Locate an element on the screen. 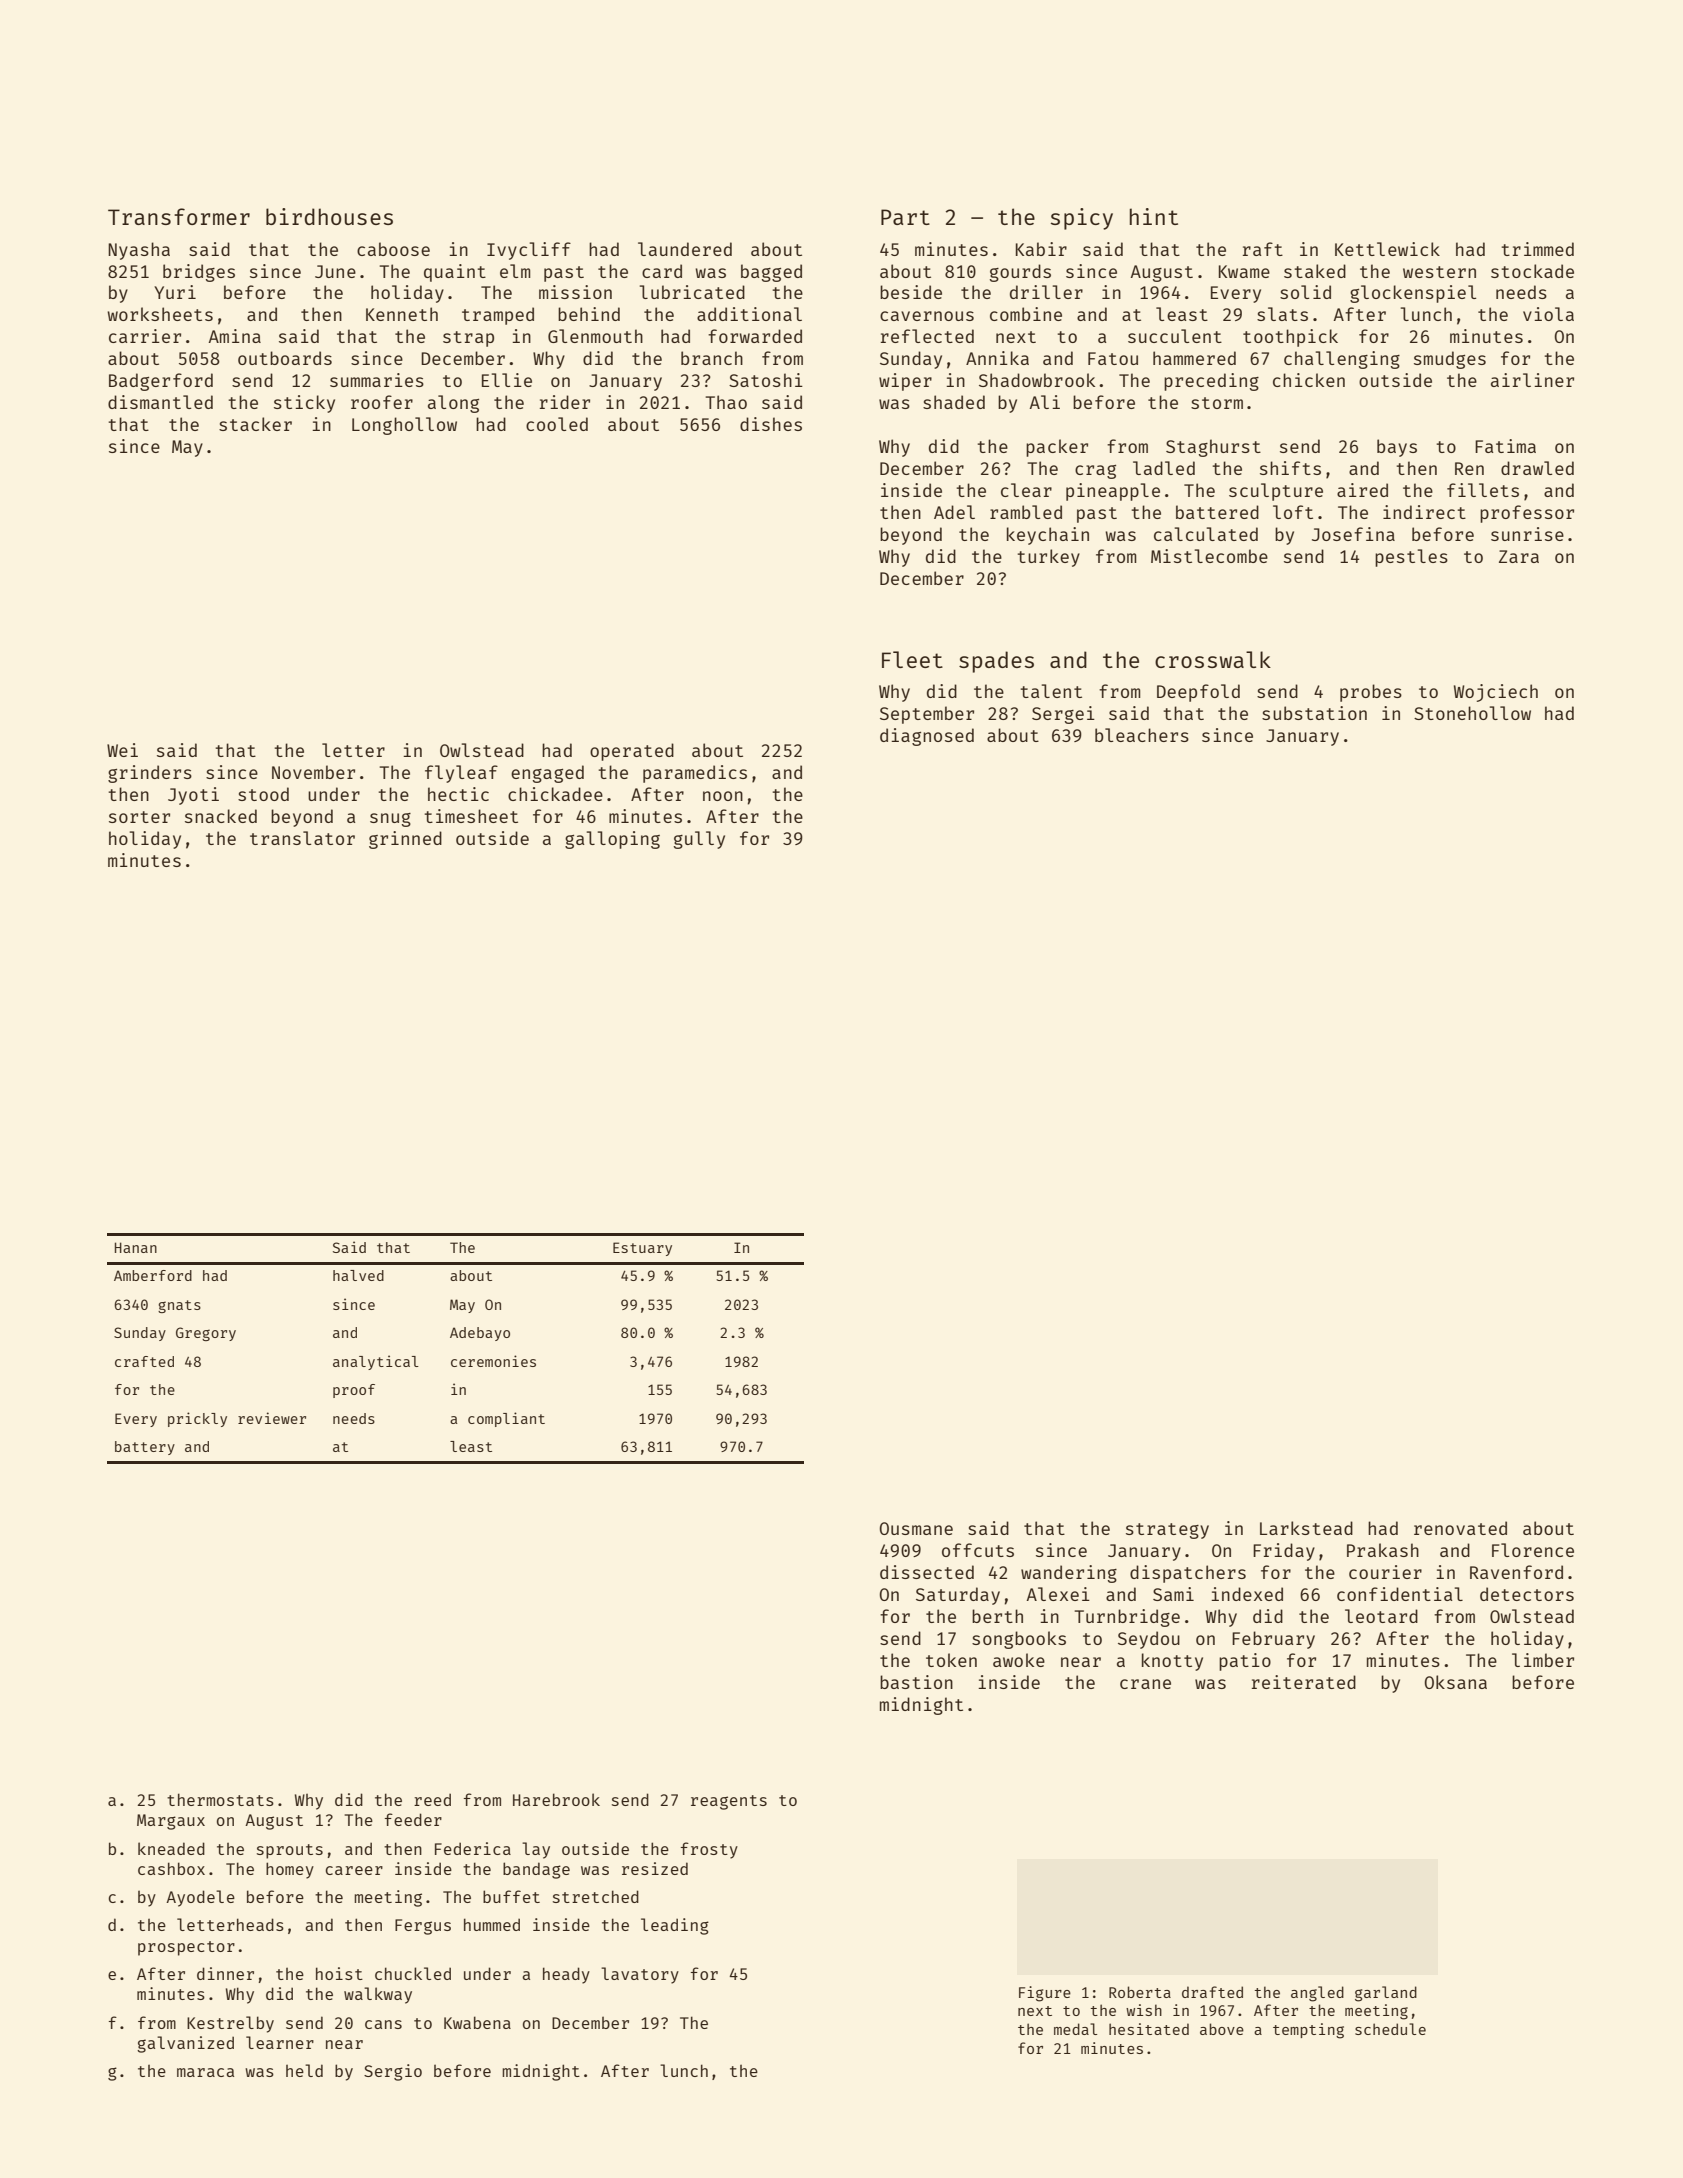  Figure is located at coordinates (1045, 1994).
